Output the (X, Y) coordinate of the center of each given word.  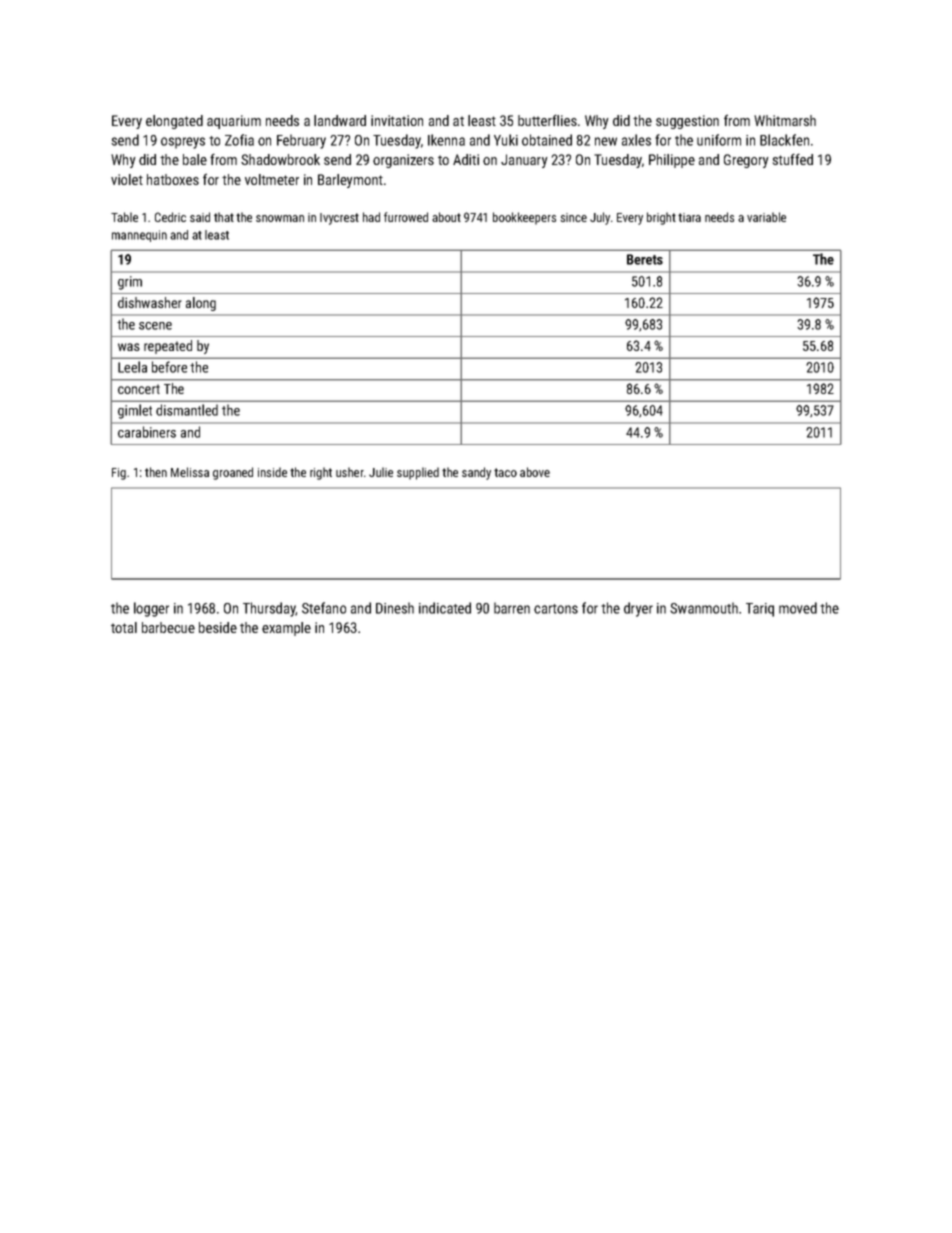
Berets (645, 259)
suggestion (687, 122)
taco (505, 472)
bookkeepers (524, 218)
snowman (280, 218)
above (535, 472)
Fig (119, 474)
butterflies (547, 120)
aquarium (234, 122)
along (201, 304)
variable (766, 217)
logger (151, 609)
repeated (168, 347)
